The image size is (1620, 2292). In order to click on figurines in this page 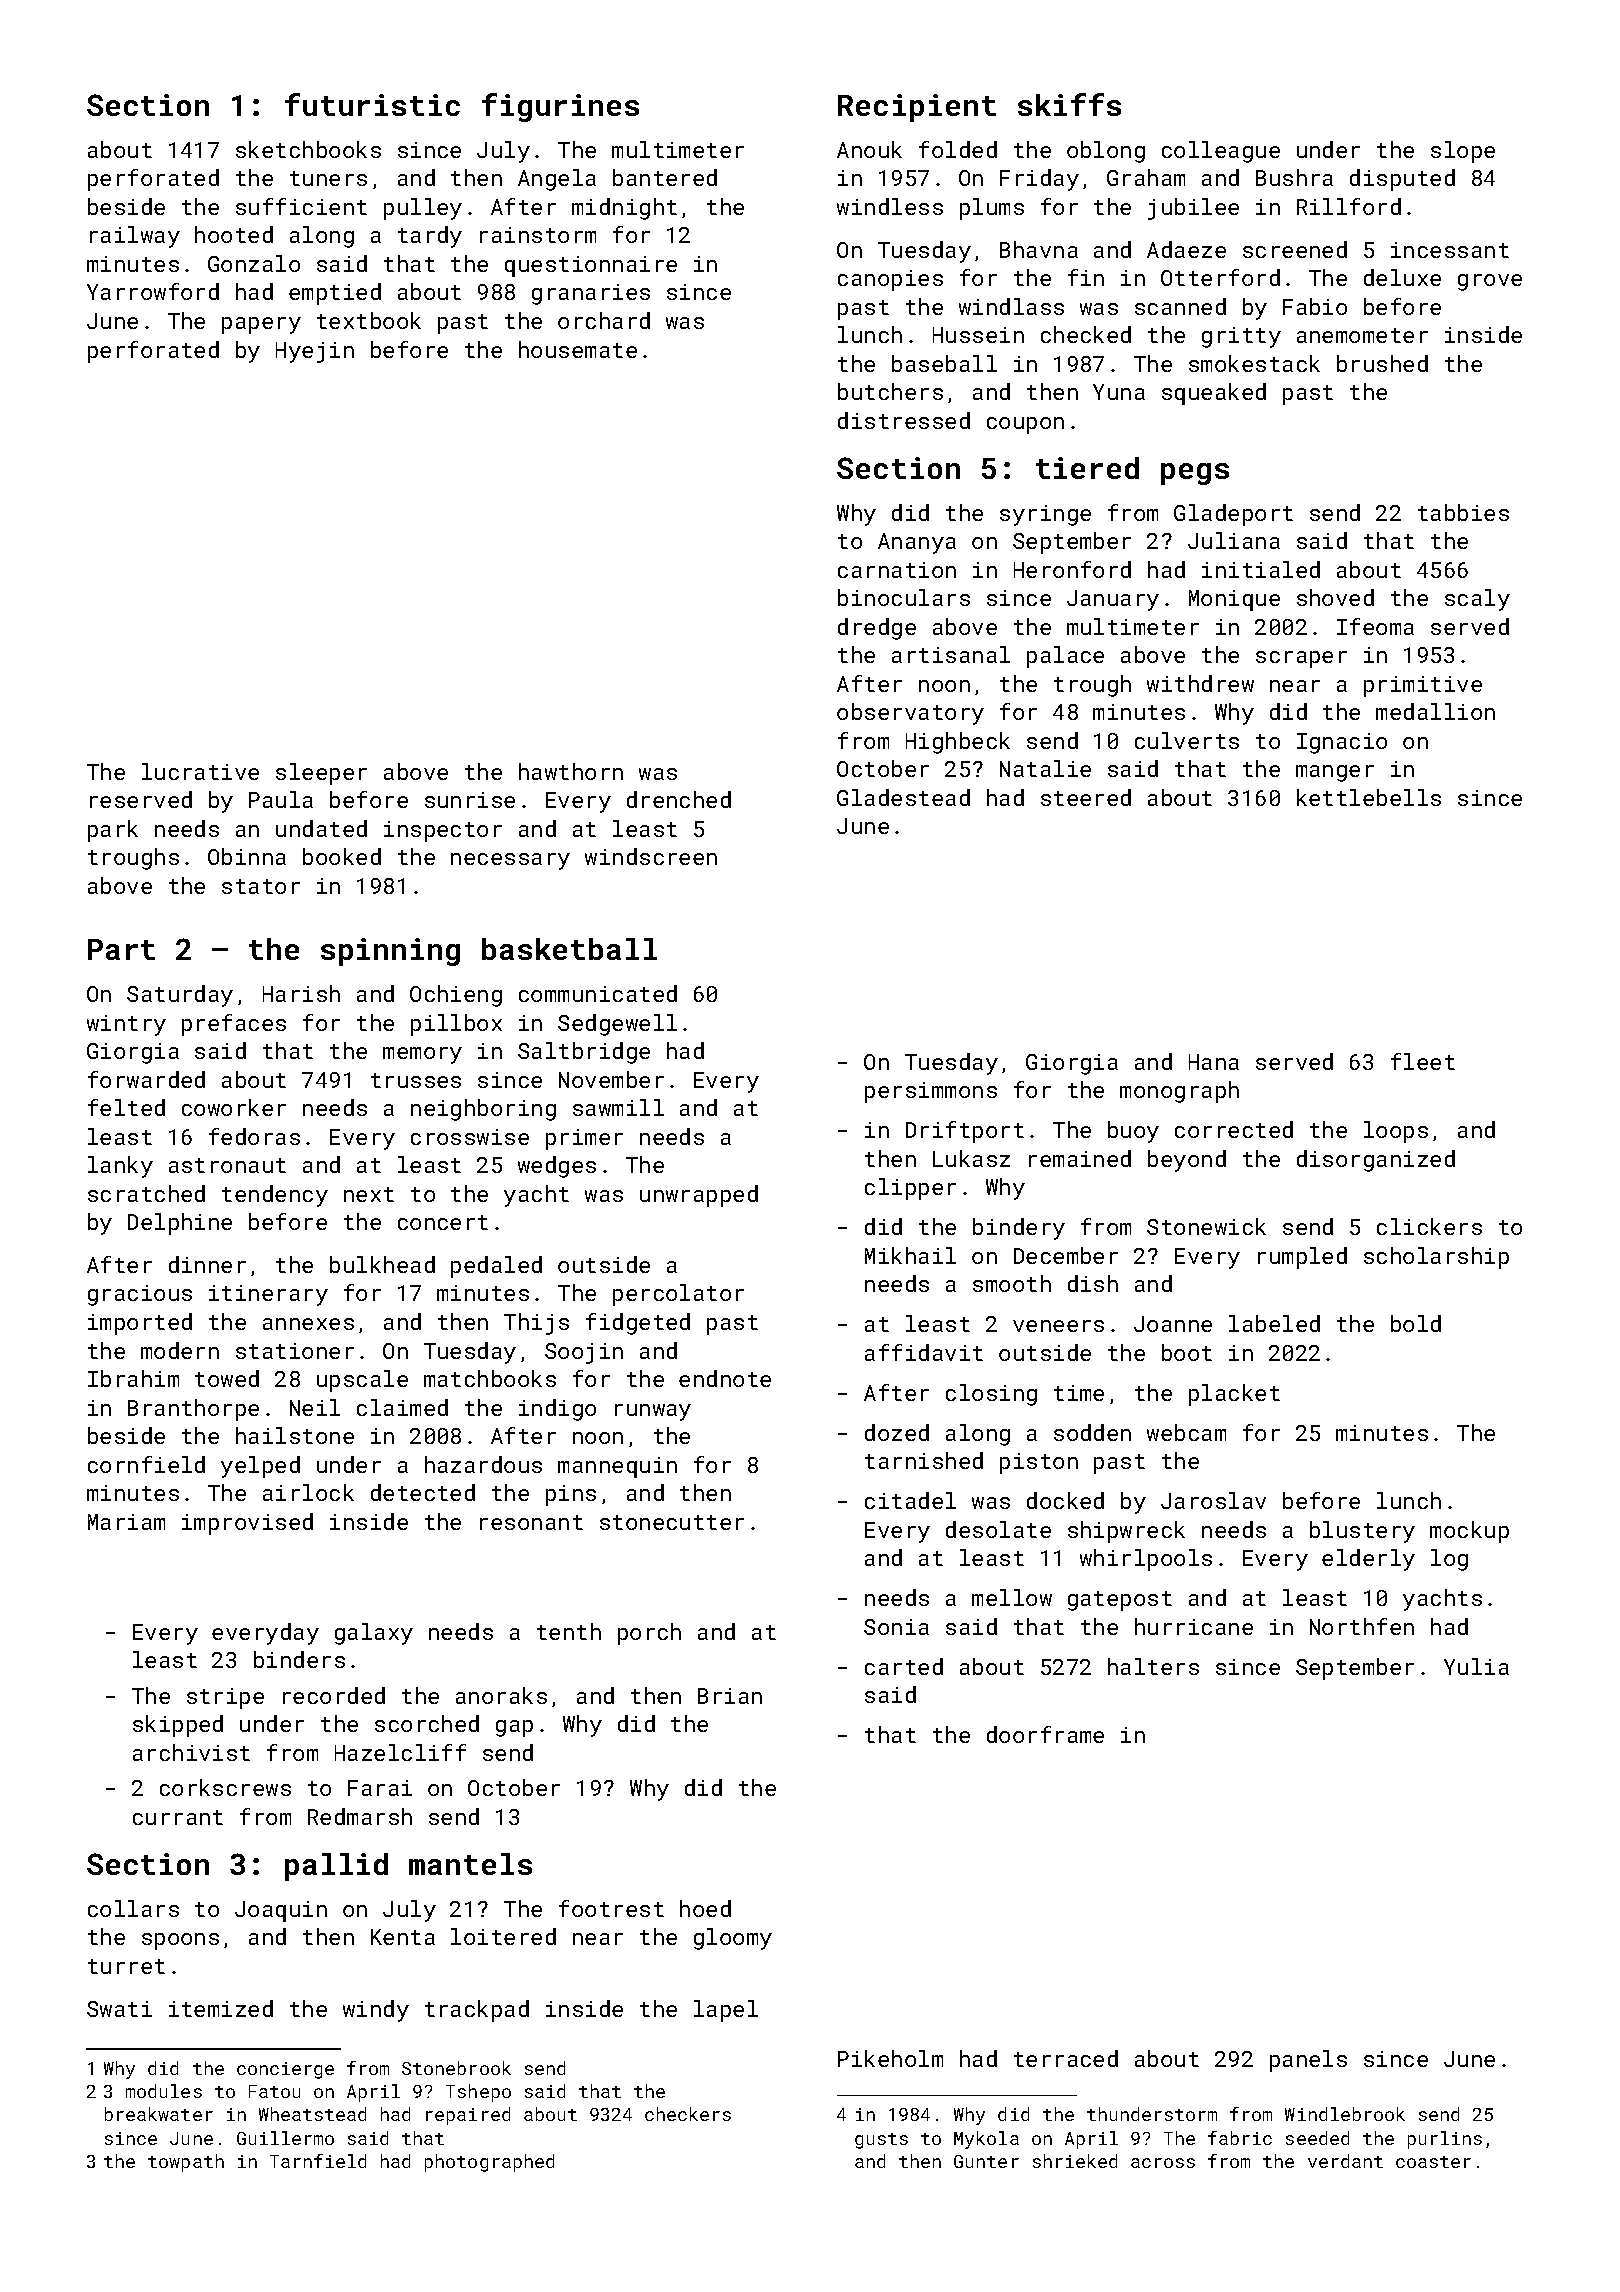, I will do `click(560, 107)`.
